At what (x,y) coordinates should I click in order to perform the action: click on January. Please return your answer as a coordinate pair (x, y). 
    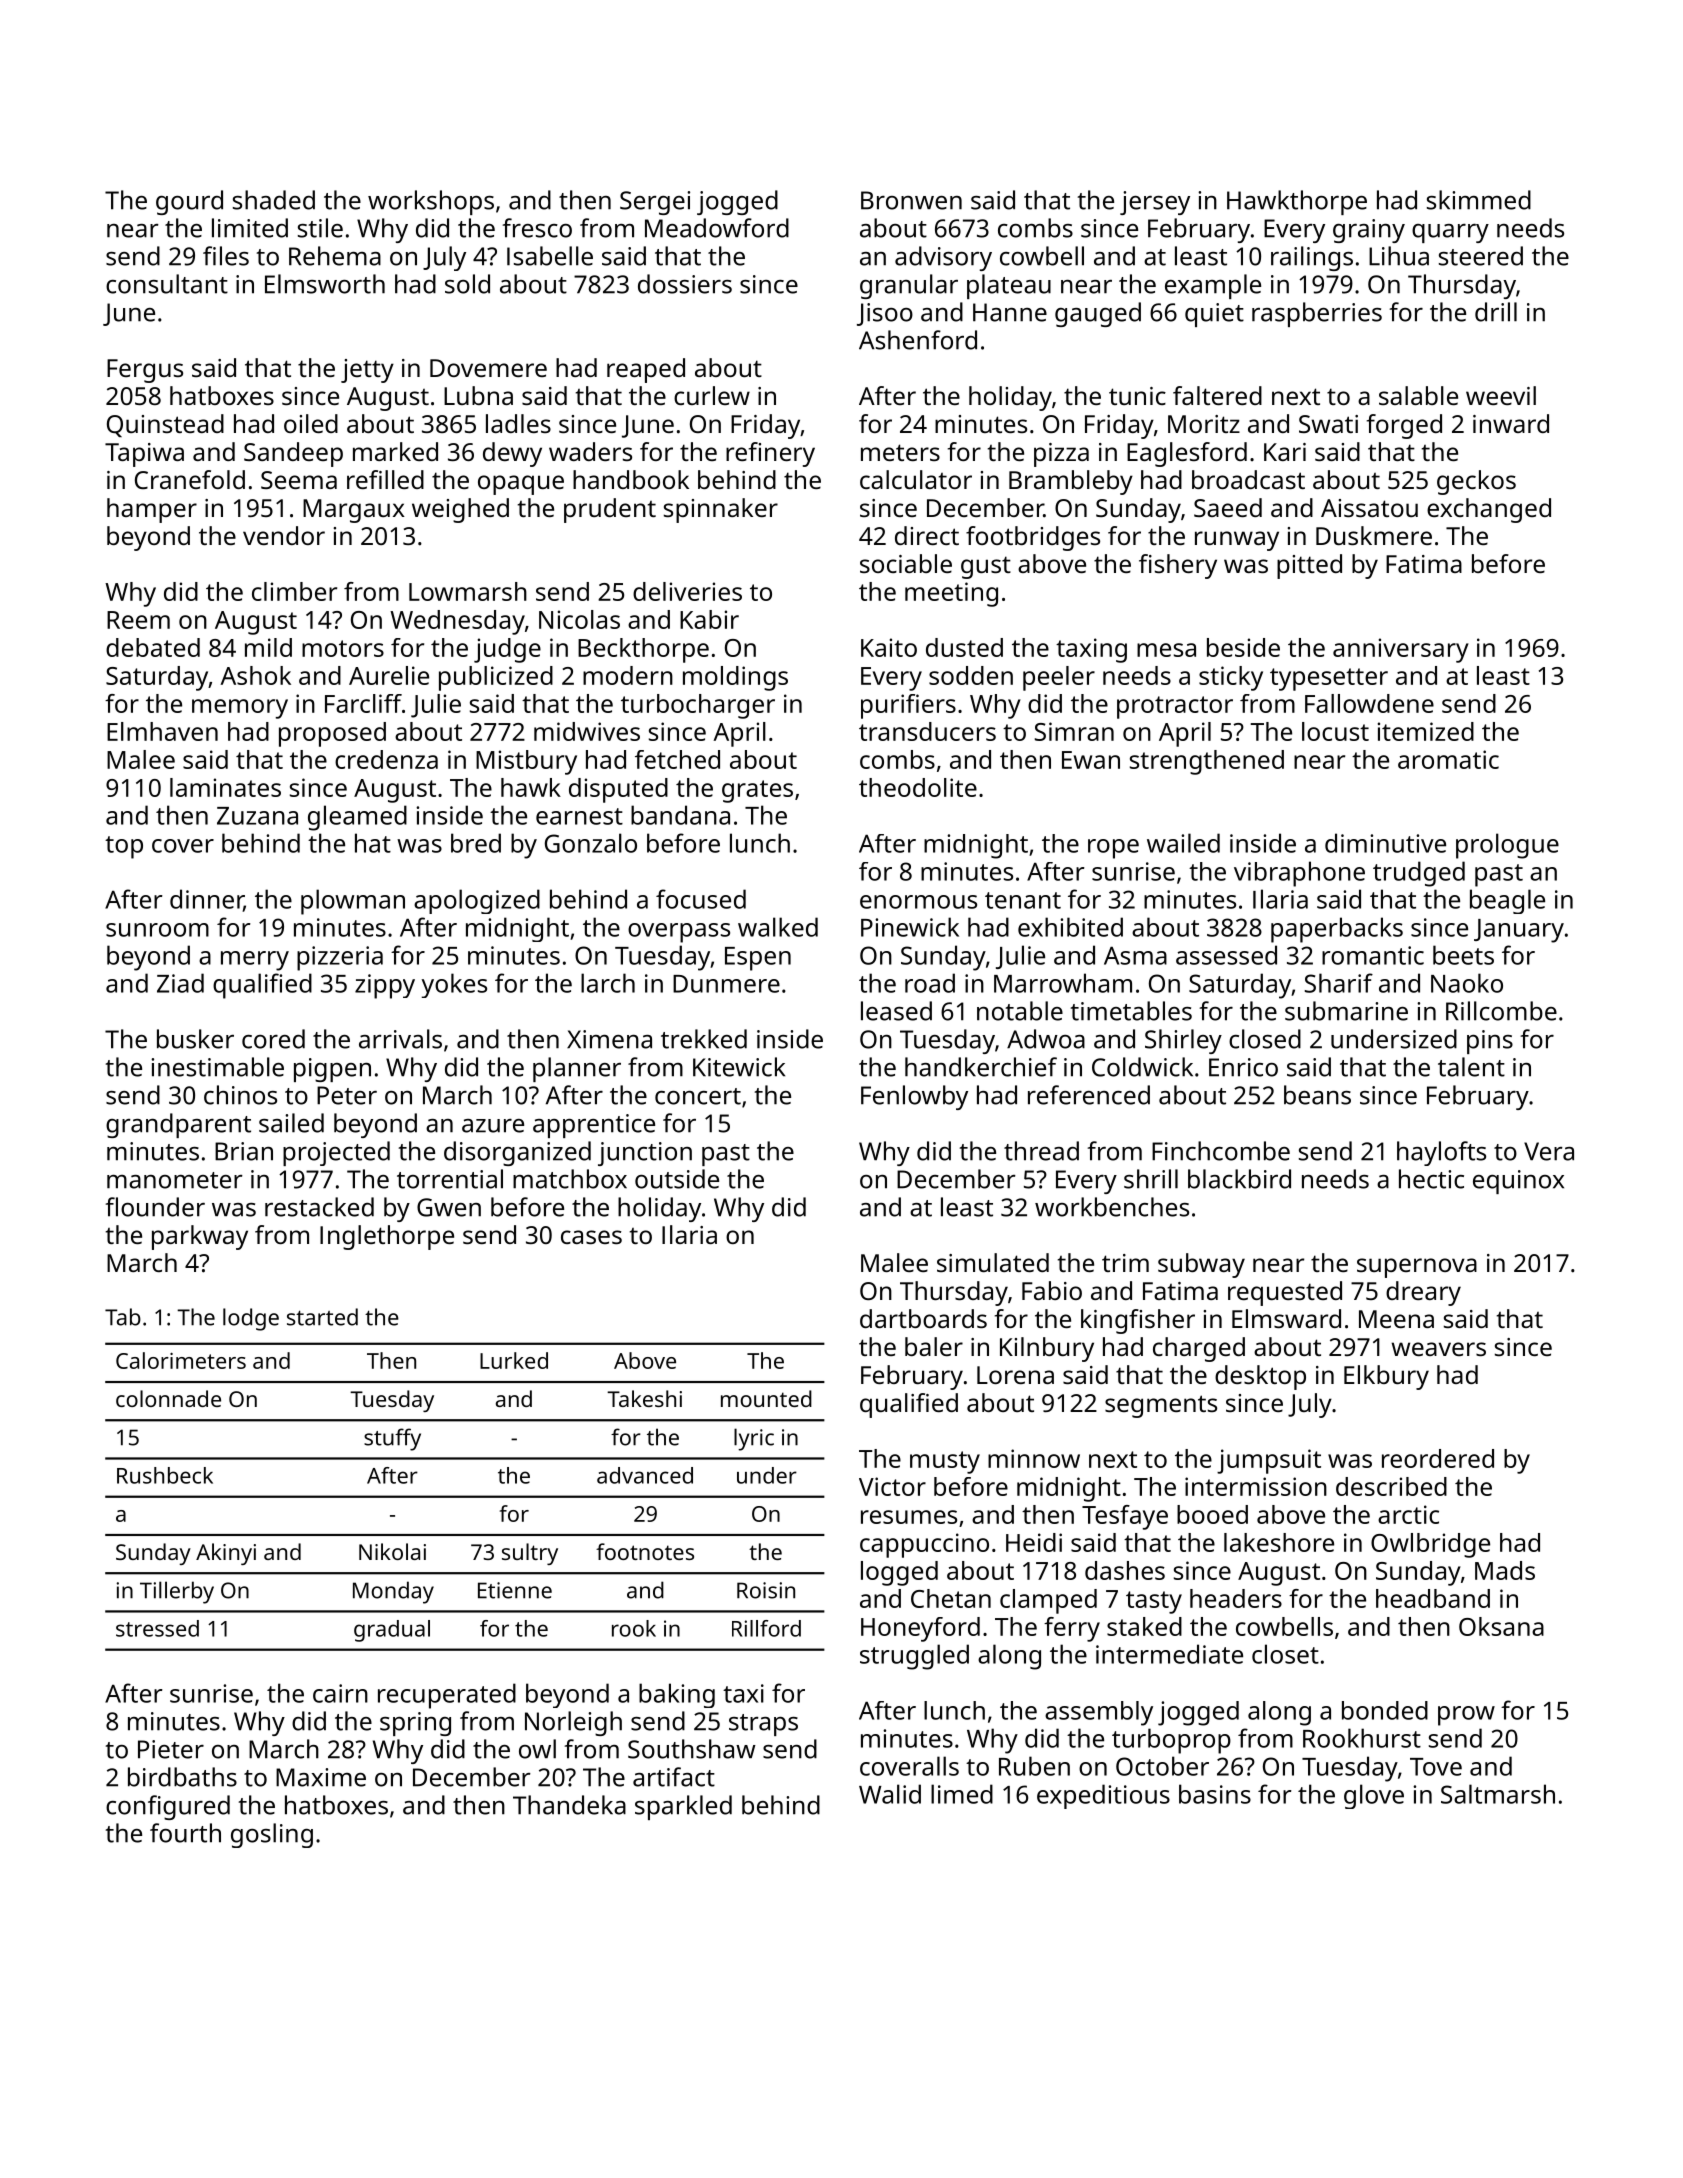
    Looking at the image, I should click on (1519, 931).
